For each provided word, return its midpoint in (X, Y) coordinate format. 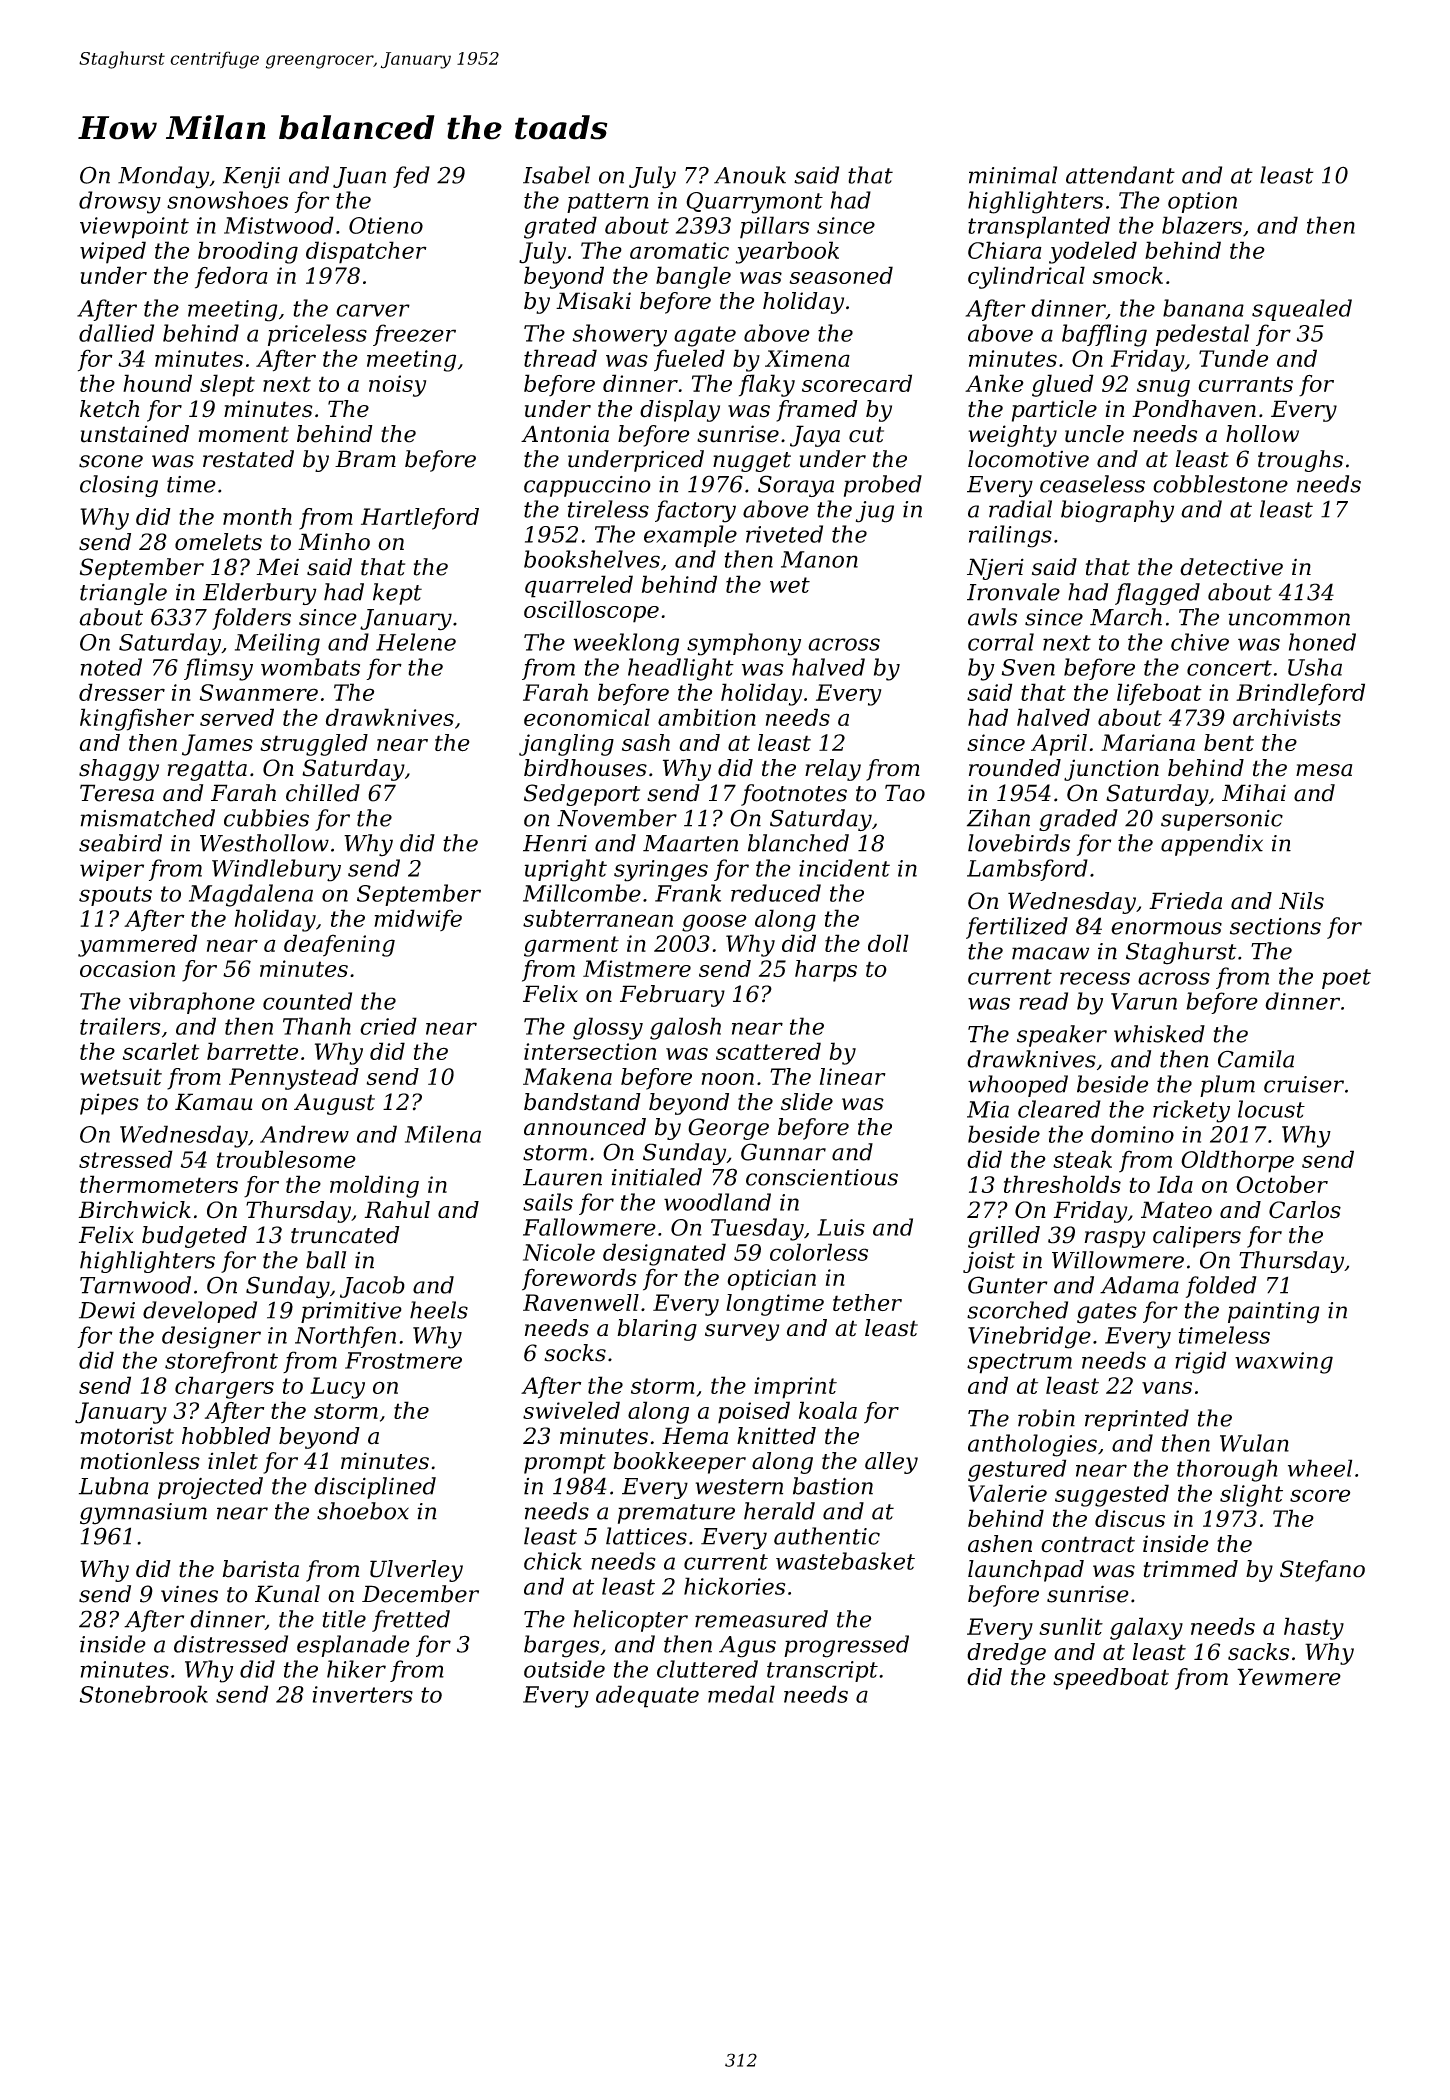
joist (989, 1262)
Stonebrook (144, 1694)
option (1202, 202)
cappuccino (587, 486)
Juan (359, 177)
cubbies (266, 818)
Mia (988, 1109)
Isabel (556, 175)
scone (111, 461)
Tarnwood (135, 1285)
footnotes (794, 795)
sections (1275, 926)
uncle (1094, 434)
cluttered (707, 1669)
